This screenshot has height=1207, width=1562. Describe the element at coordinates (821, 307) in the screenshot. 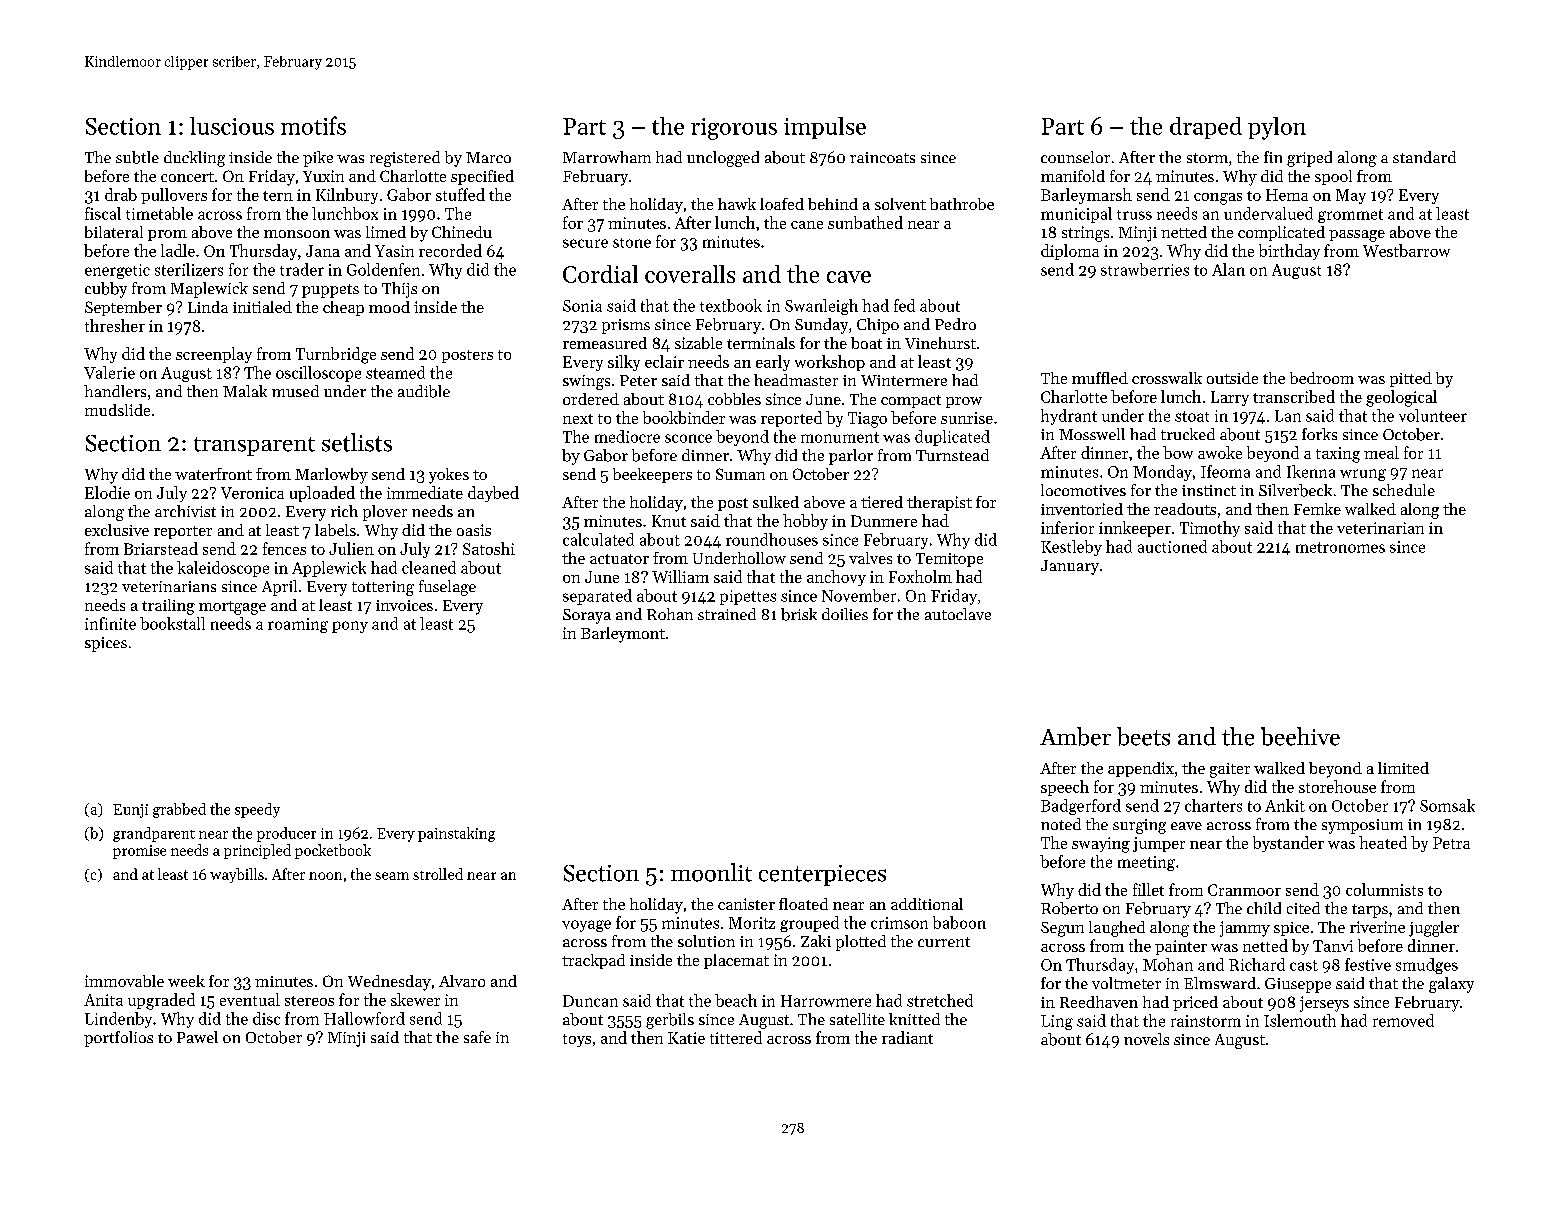

I see `Swanleigh` at that location.
